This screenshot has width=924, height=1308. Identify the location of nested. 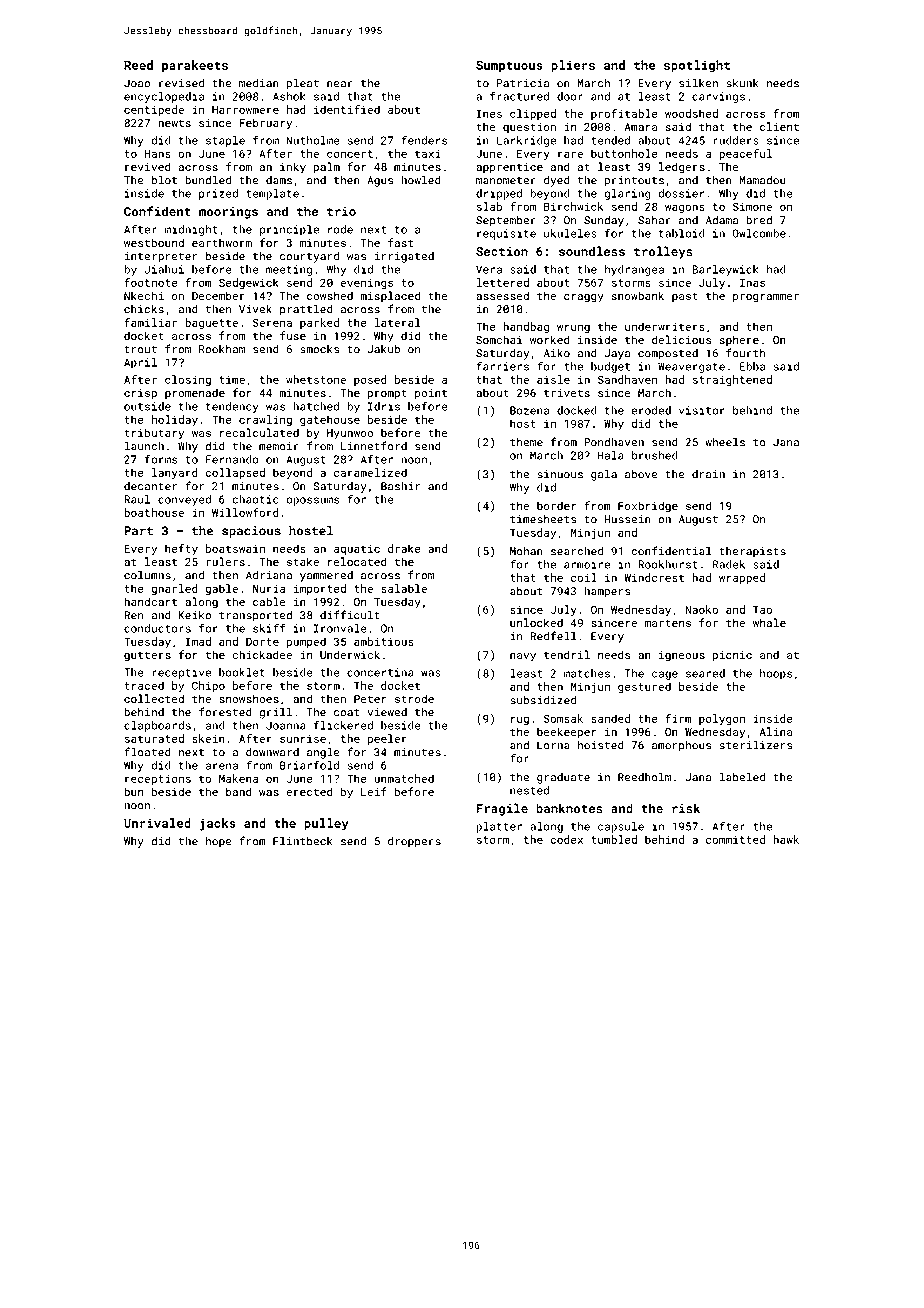
(529, 790).
